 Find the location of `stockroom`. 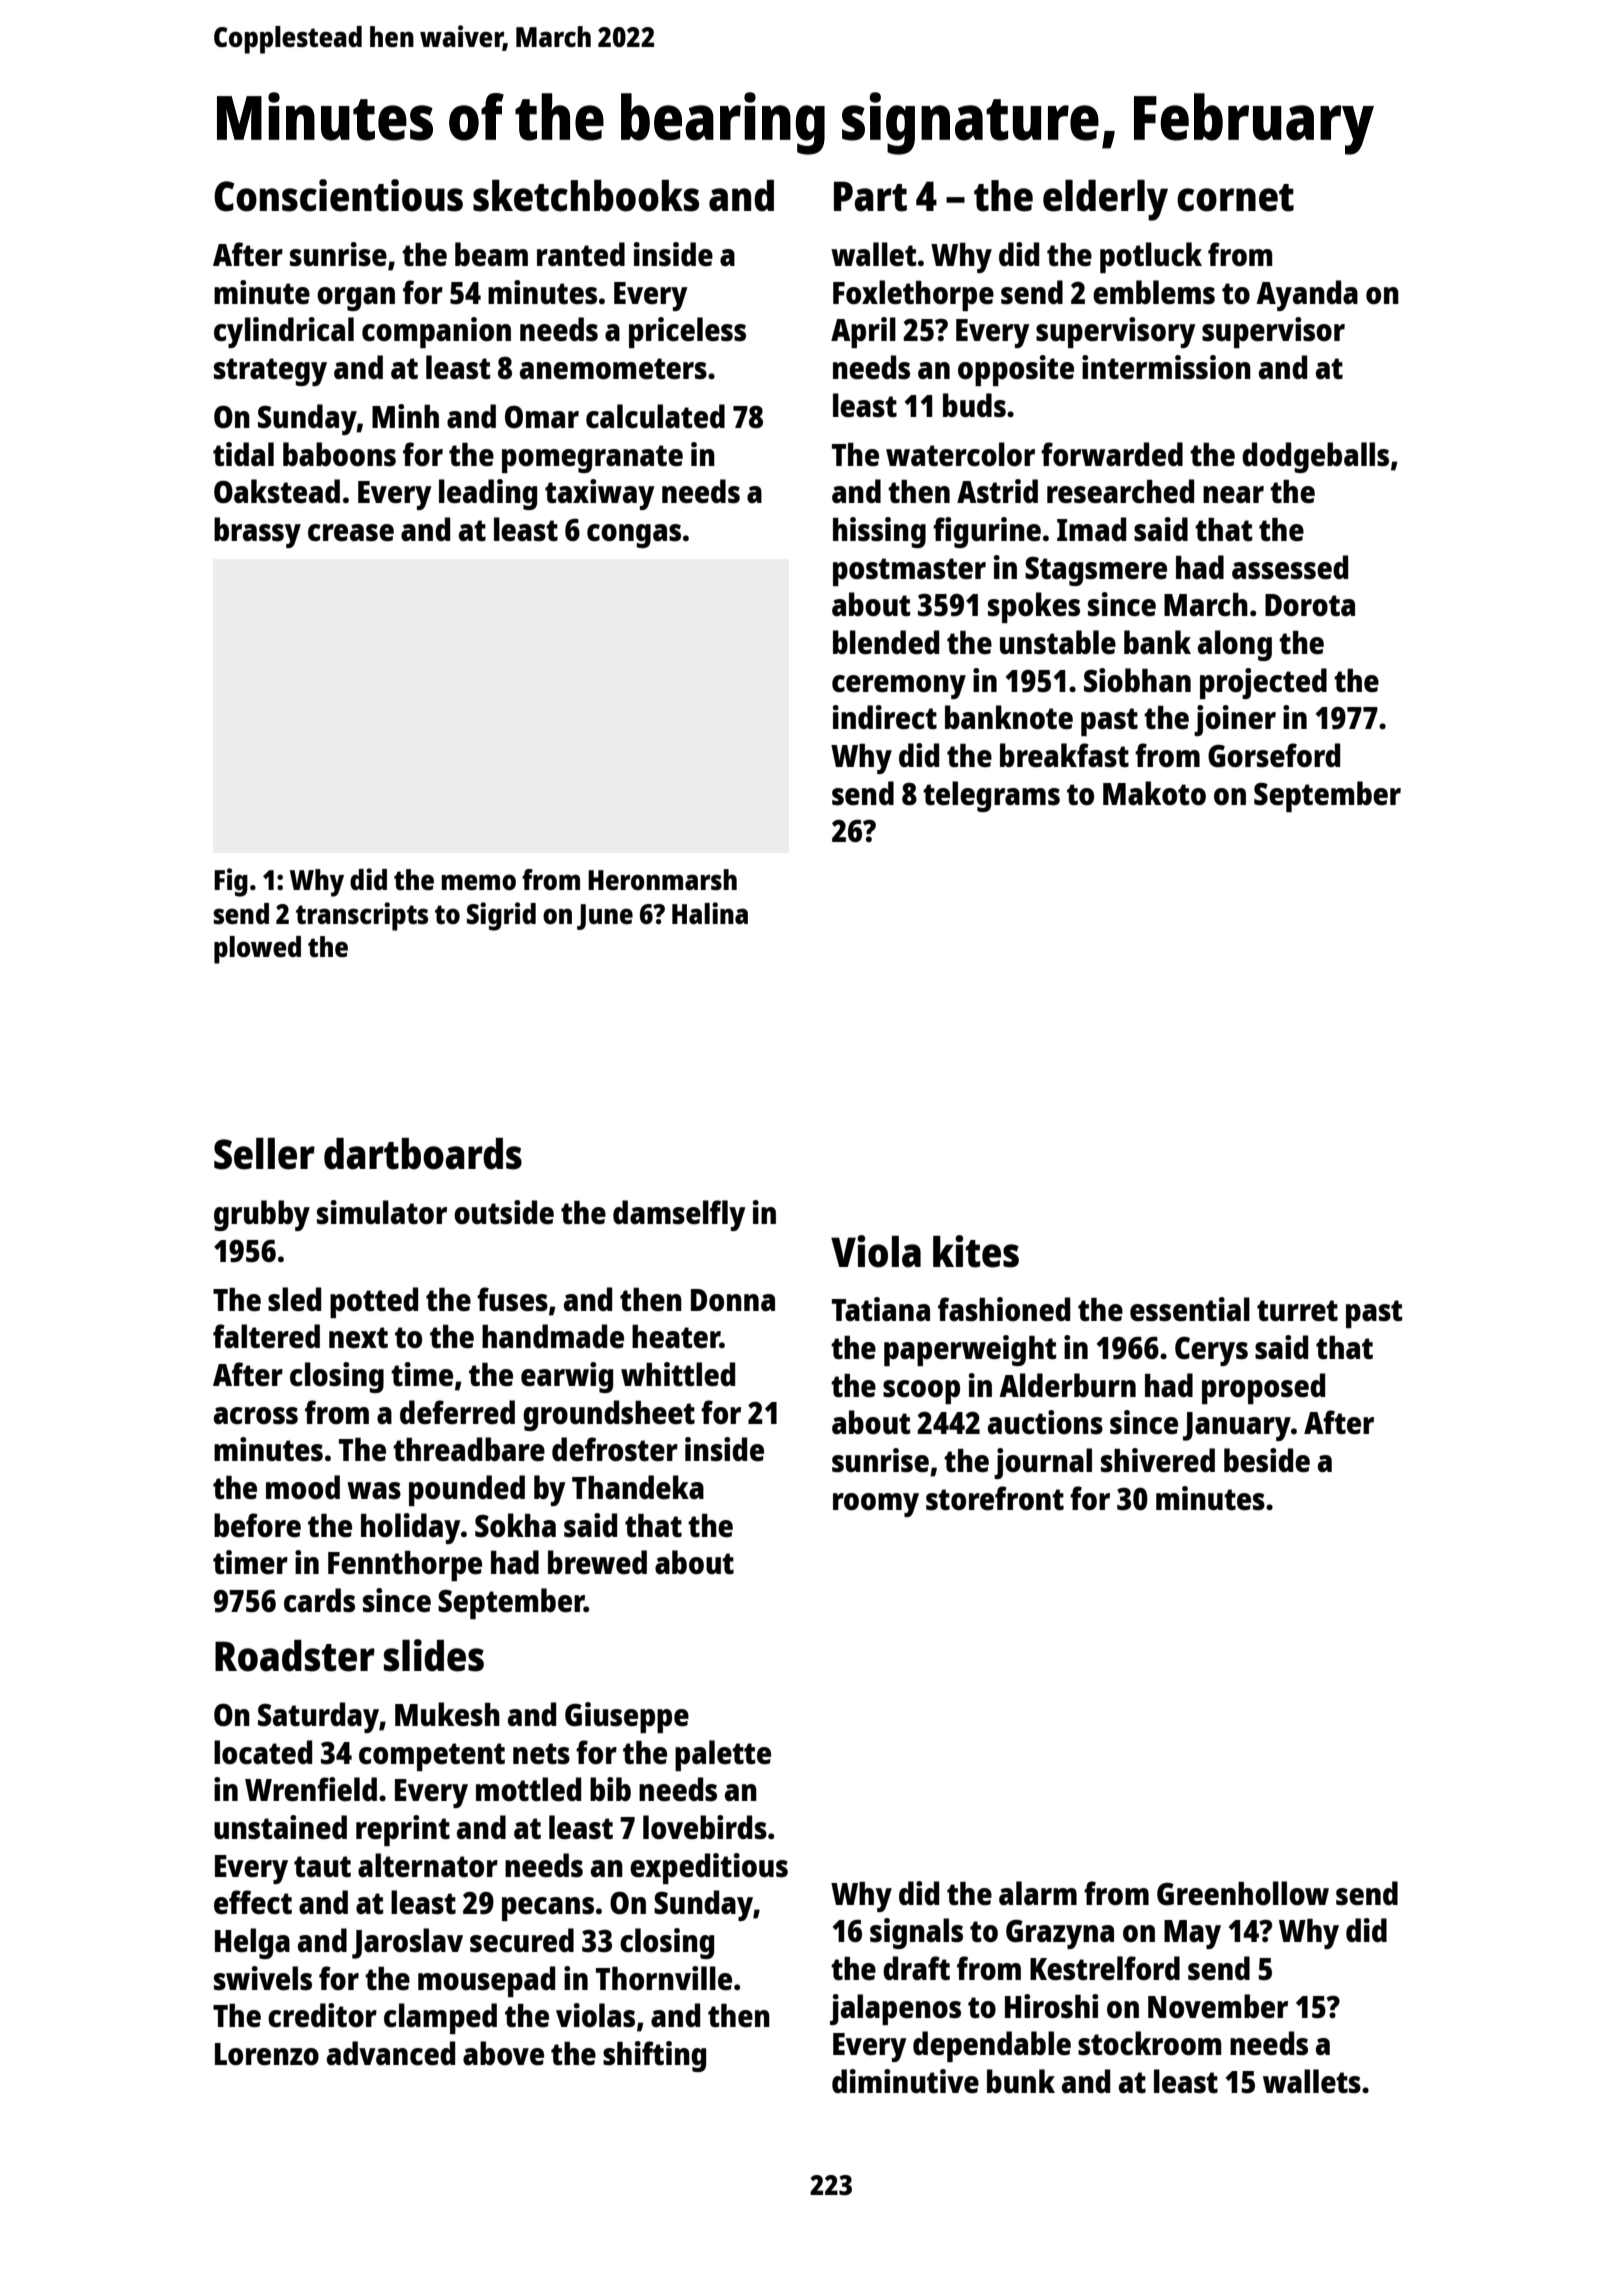

stockroom is located at coordinates (1149, 2043).
